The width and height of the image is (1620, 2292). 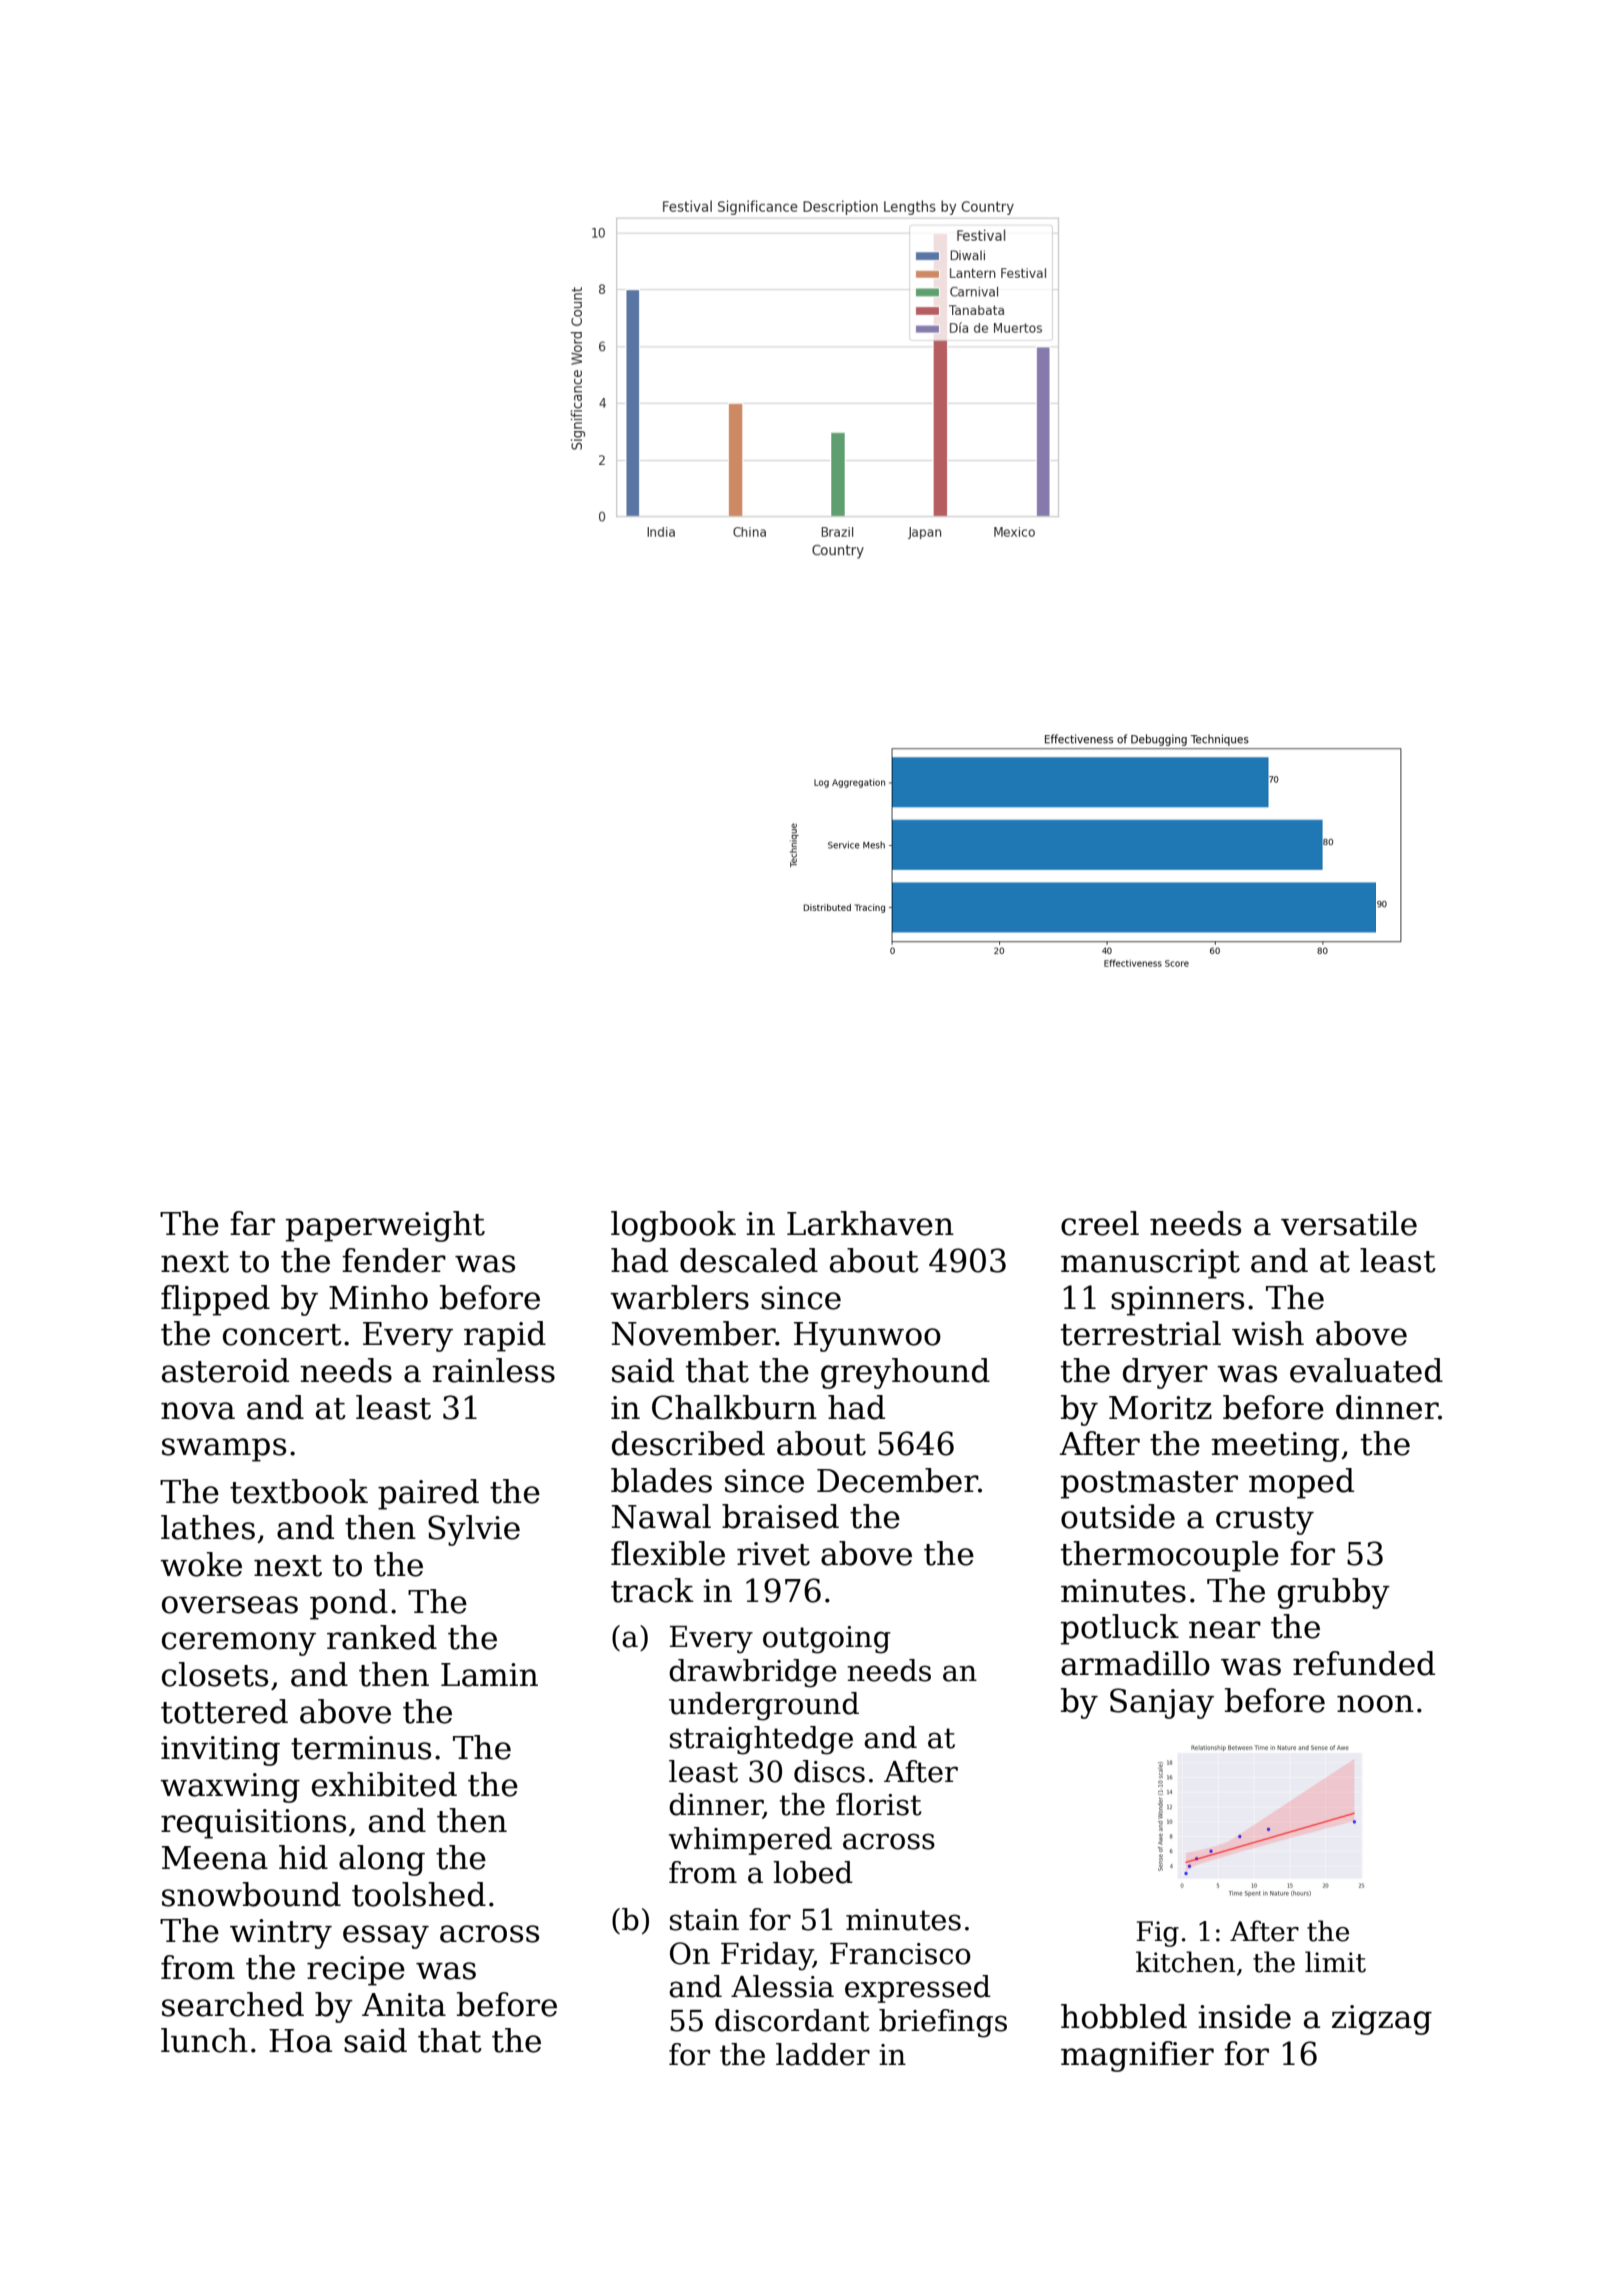 What do you see at coordinates (215, 1674) in the image?
I see `closets` at bounding box center [215, 1674].
